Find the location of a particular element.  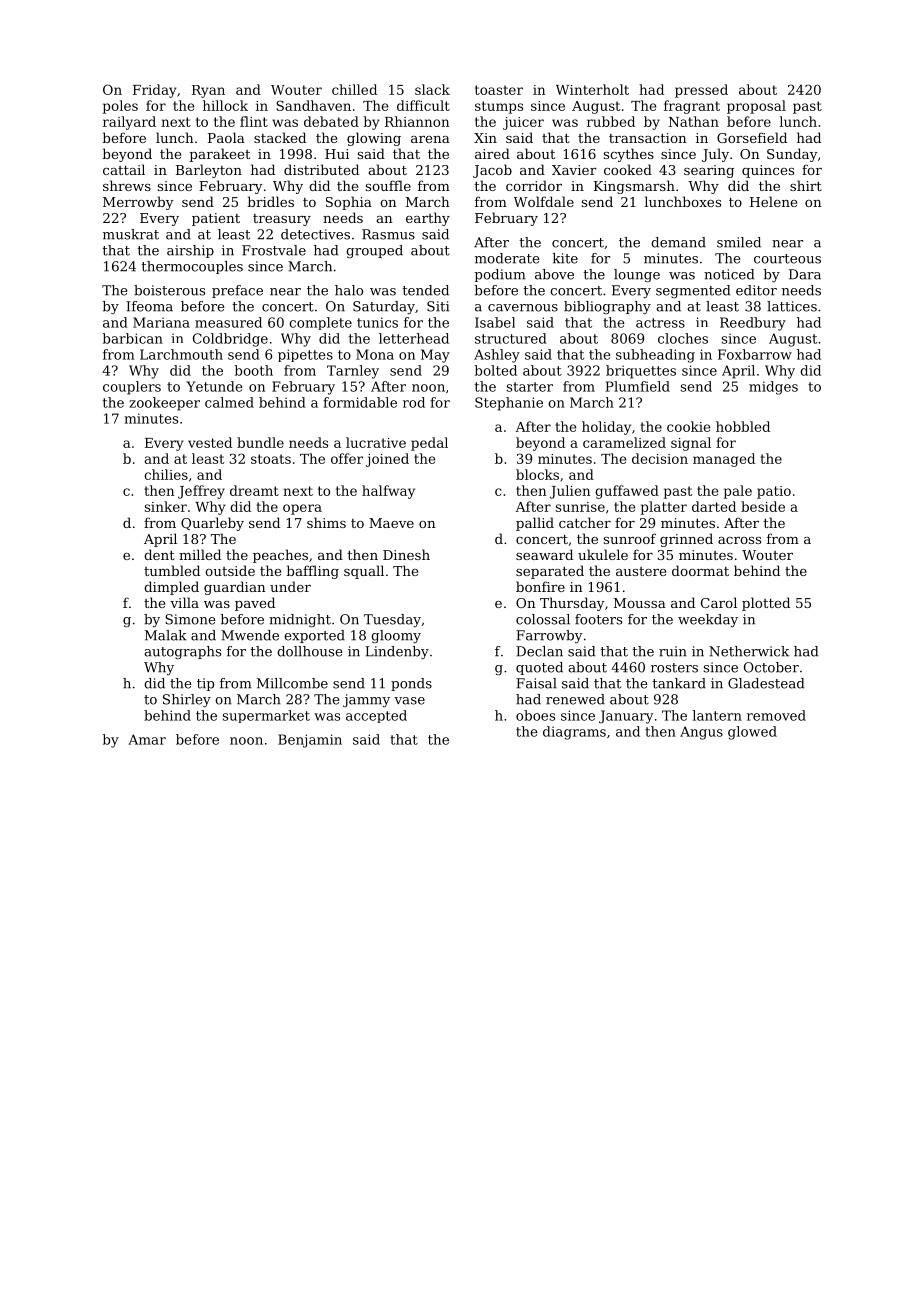

glowed is located at coordinates (752, 733).
